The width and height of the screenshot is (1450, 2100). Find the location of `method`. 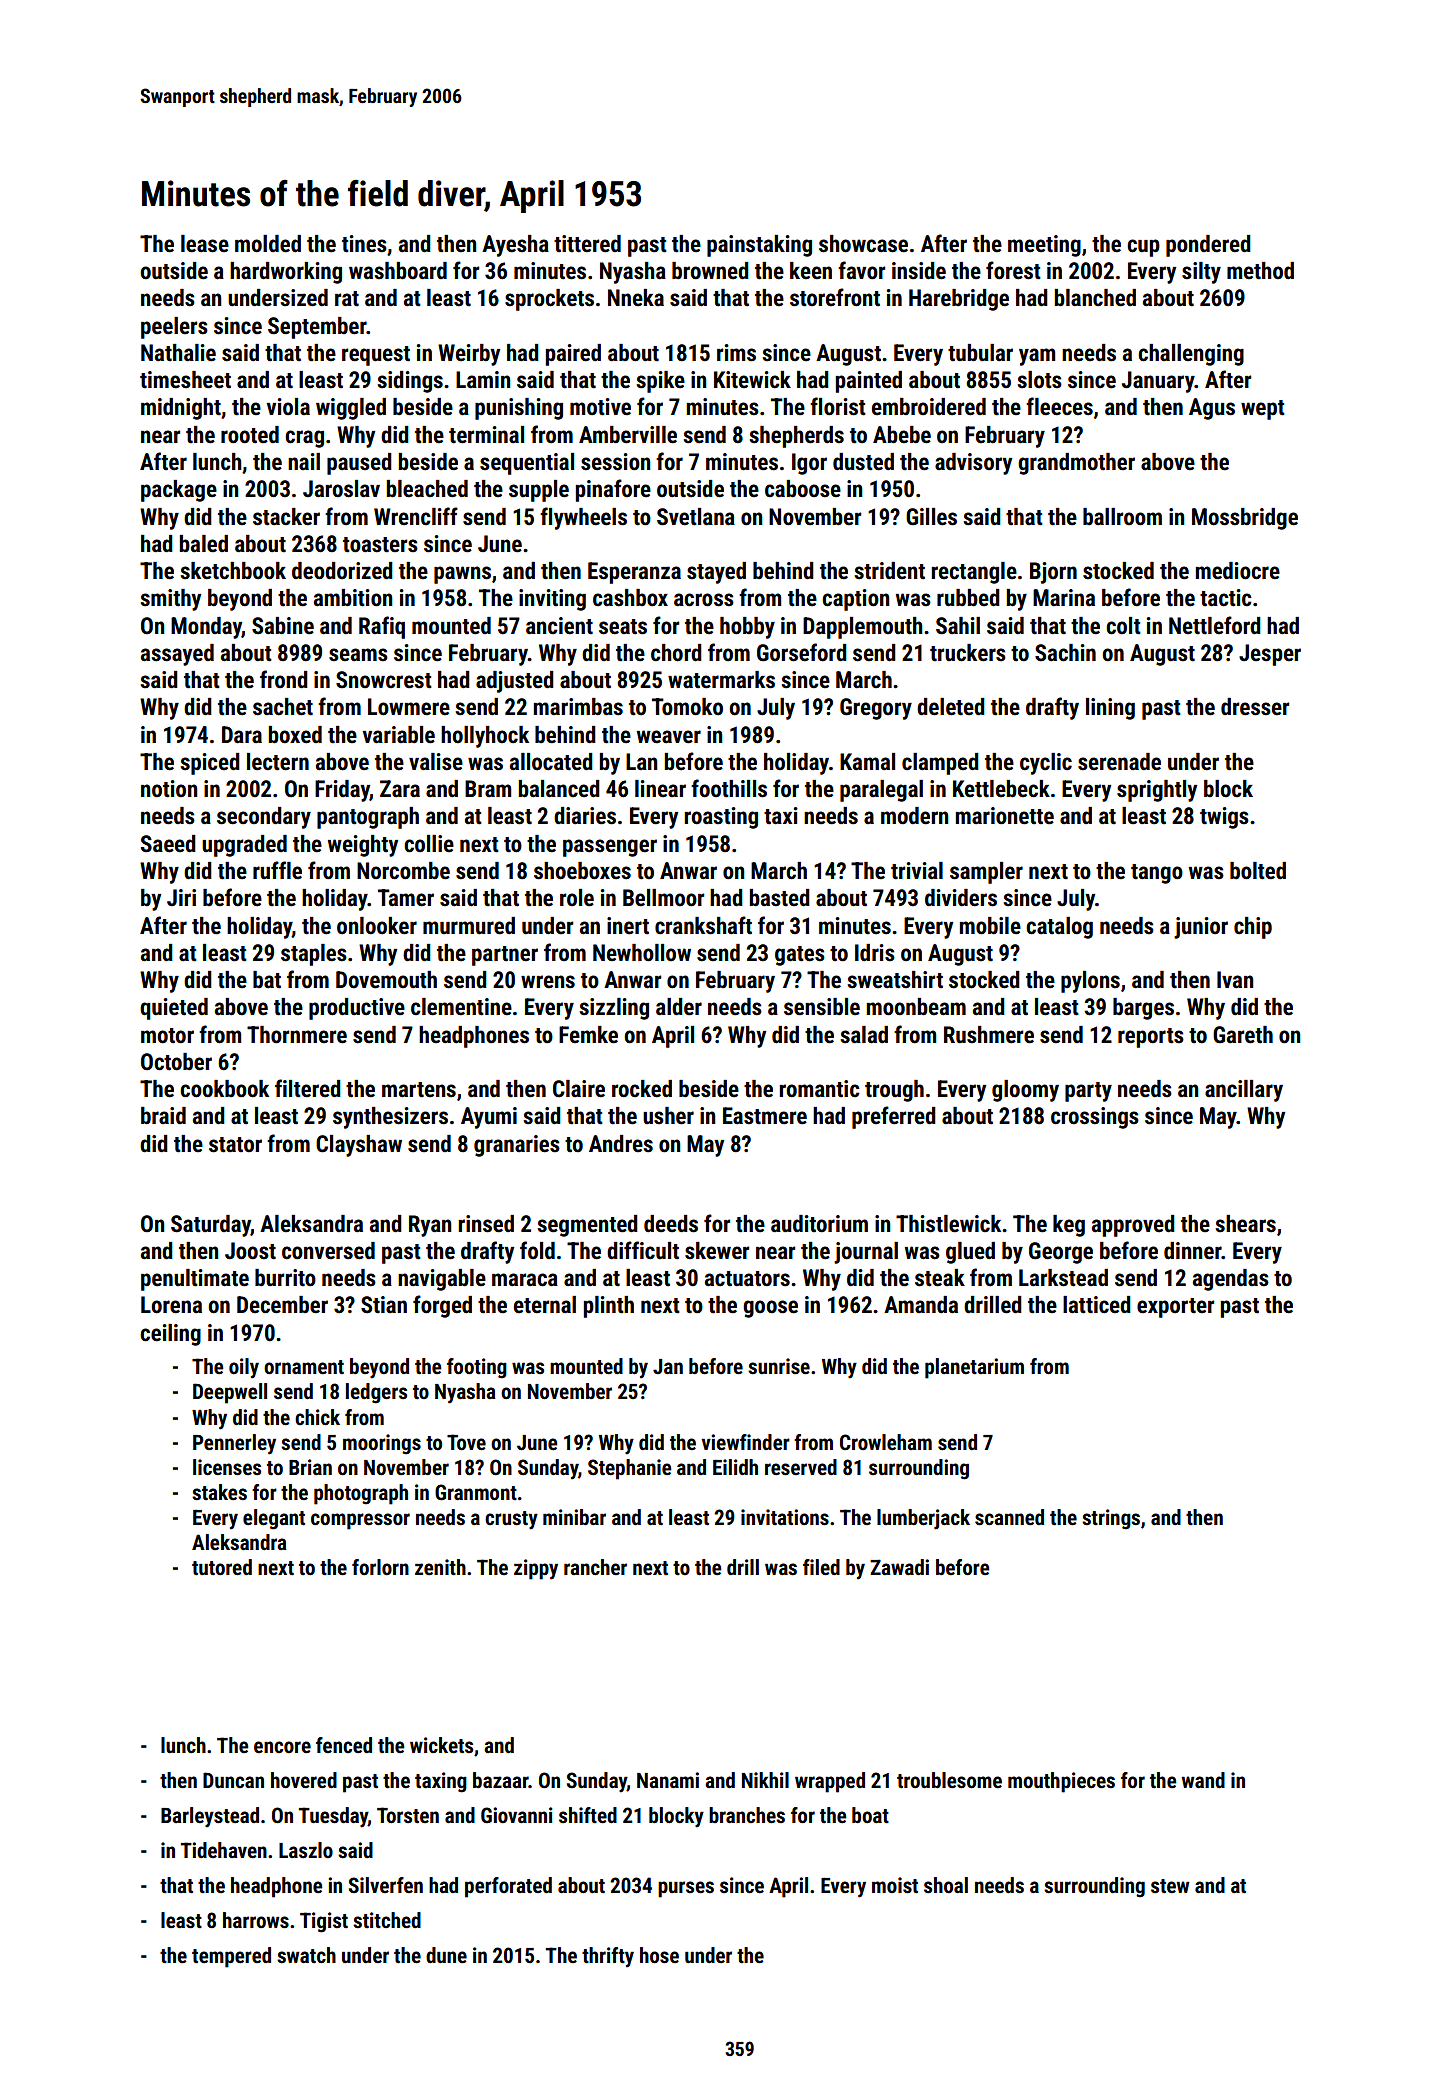

method is located at coordinates (1260, 271).
